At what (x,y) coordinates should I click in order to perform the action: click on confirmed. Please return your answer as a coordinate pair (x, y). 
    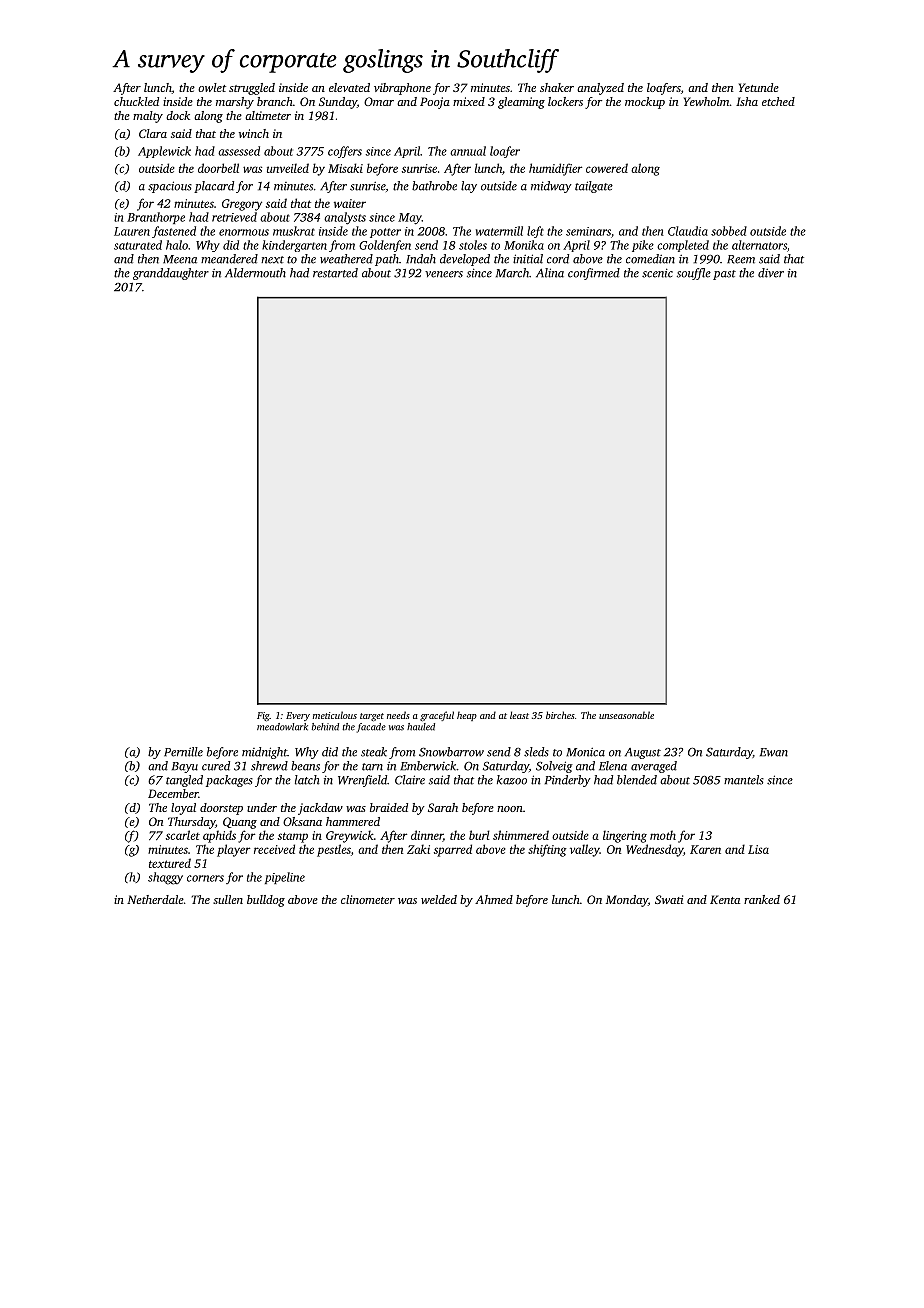
    Looking at the image, I should click on (594, 274).
